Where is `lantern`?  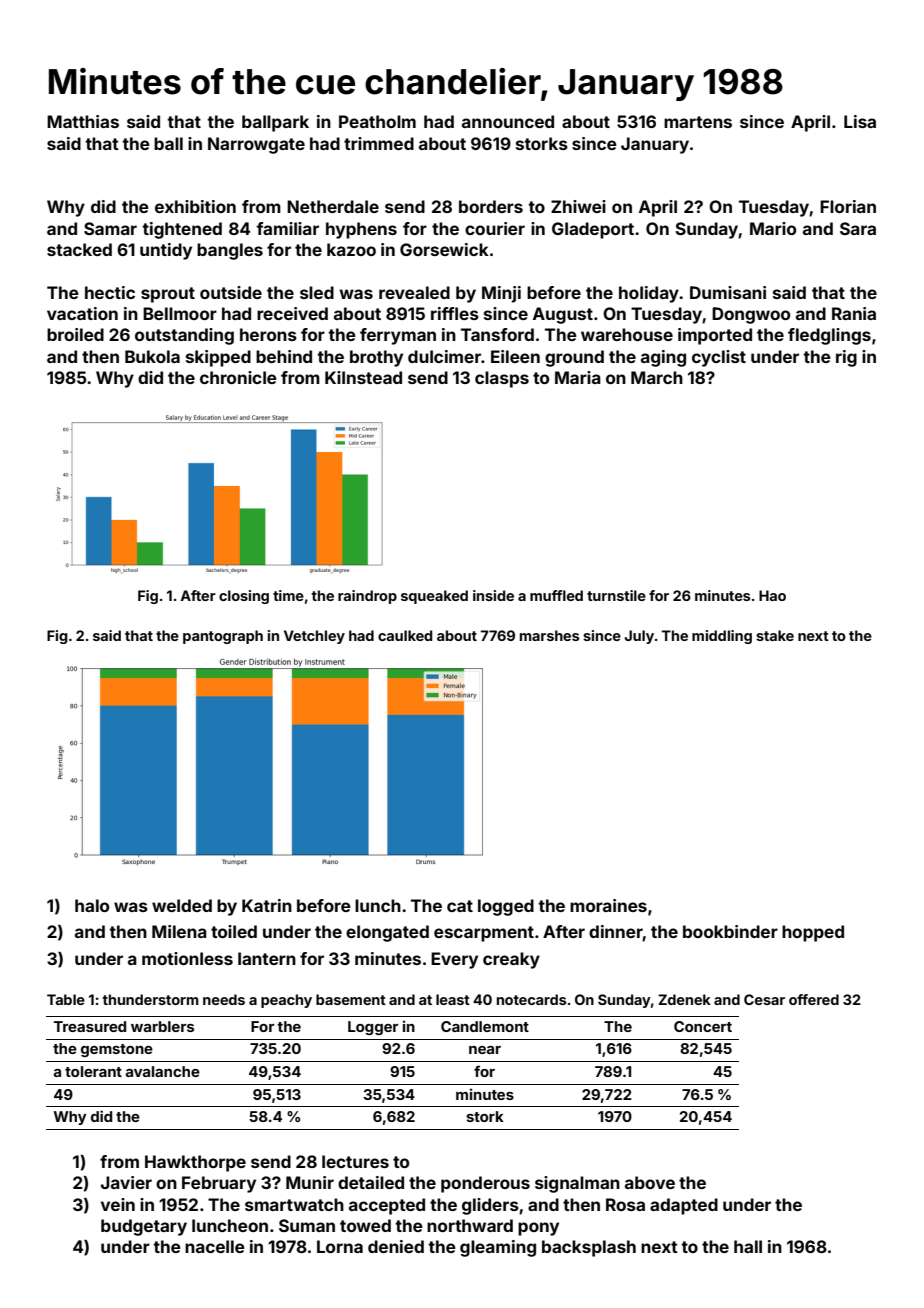 lantern is located at coordinates (267, 958).
